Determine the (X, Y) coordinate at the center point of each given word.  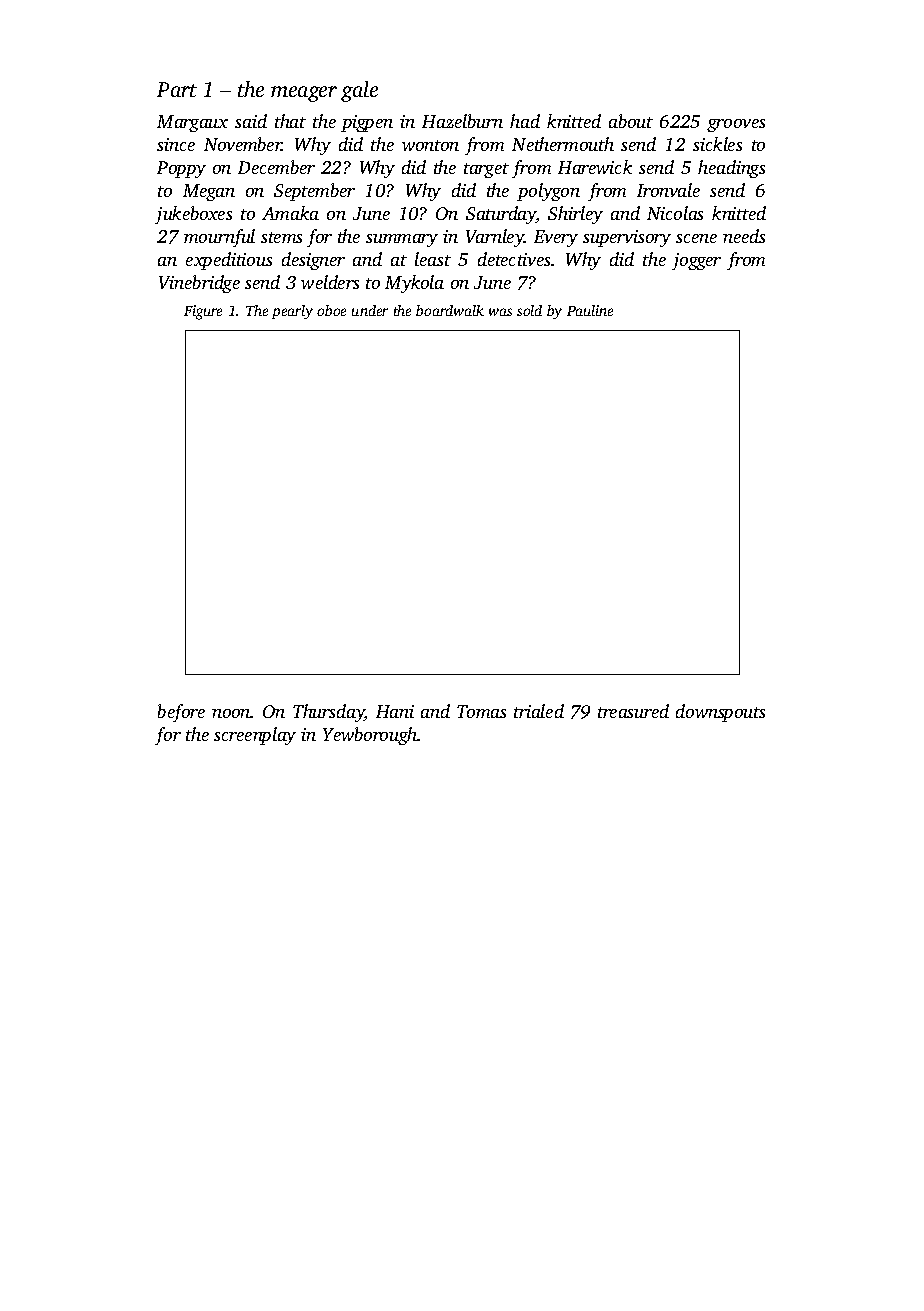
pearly (292, 312)
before (181, 713)
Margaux (192, 123)
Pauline (590, 310)
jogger (696, 261)
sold (529, 310)
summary (402, 240)
